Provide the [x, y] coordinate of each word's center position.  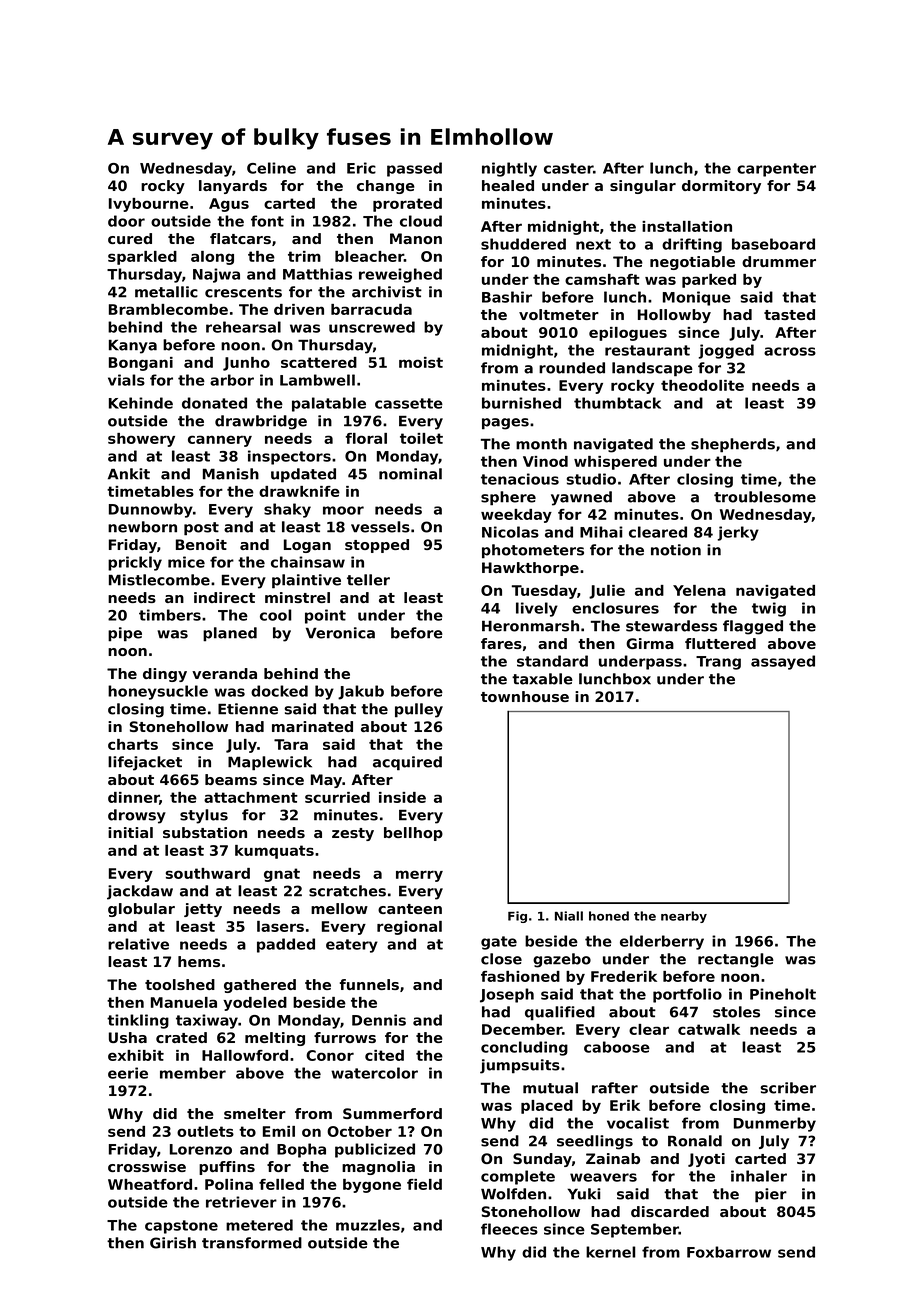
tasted [789, 314]
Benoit [201, 544]
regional [409, 928]
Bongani [141, 364]
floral [366, 438]
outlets [205, 1131]
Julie [607, 592]
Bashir [507, 297]
